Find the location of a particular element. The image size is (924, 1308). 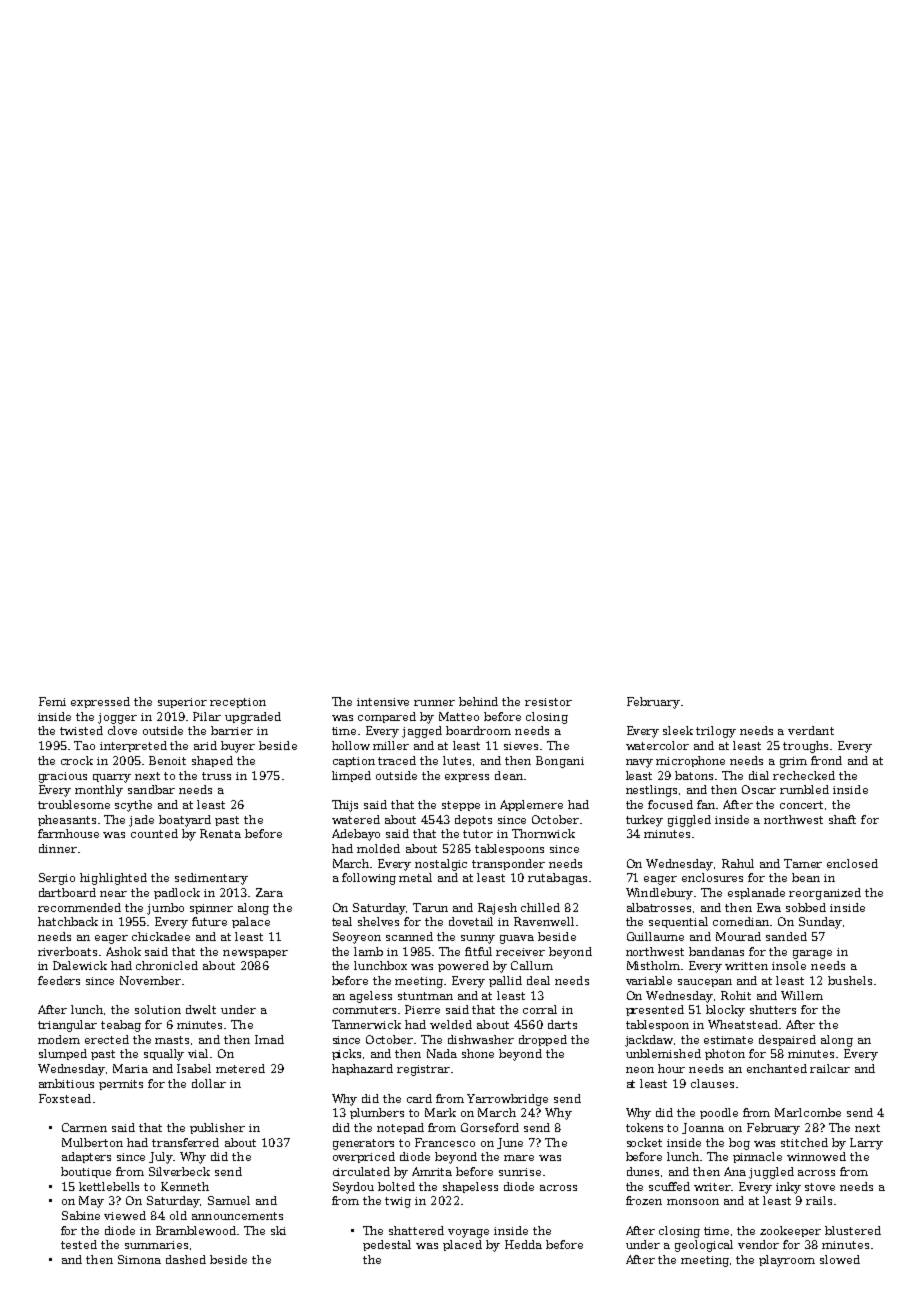

railcar is located at coordinates (830, 1068).
